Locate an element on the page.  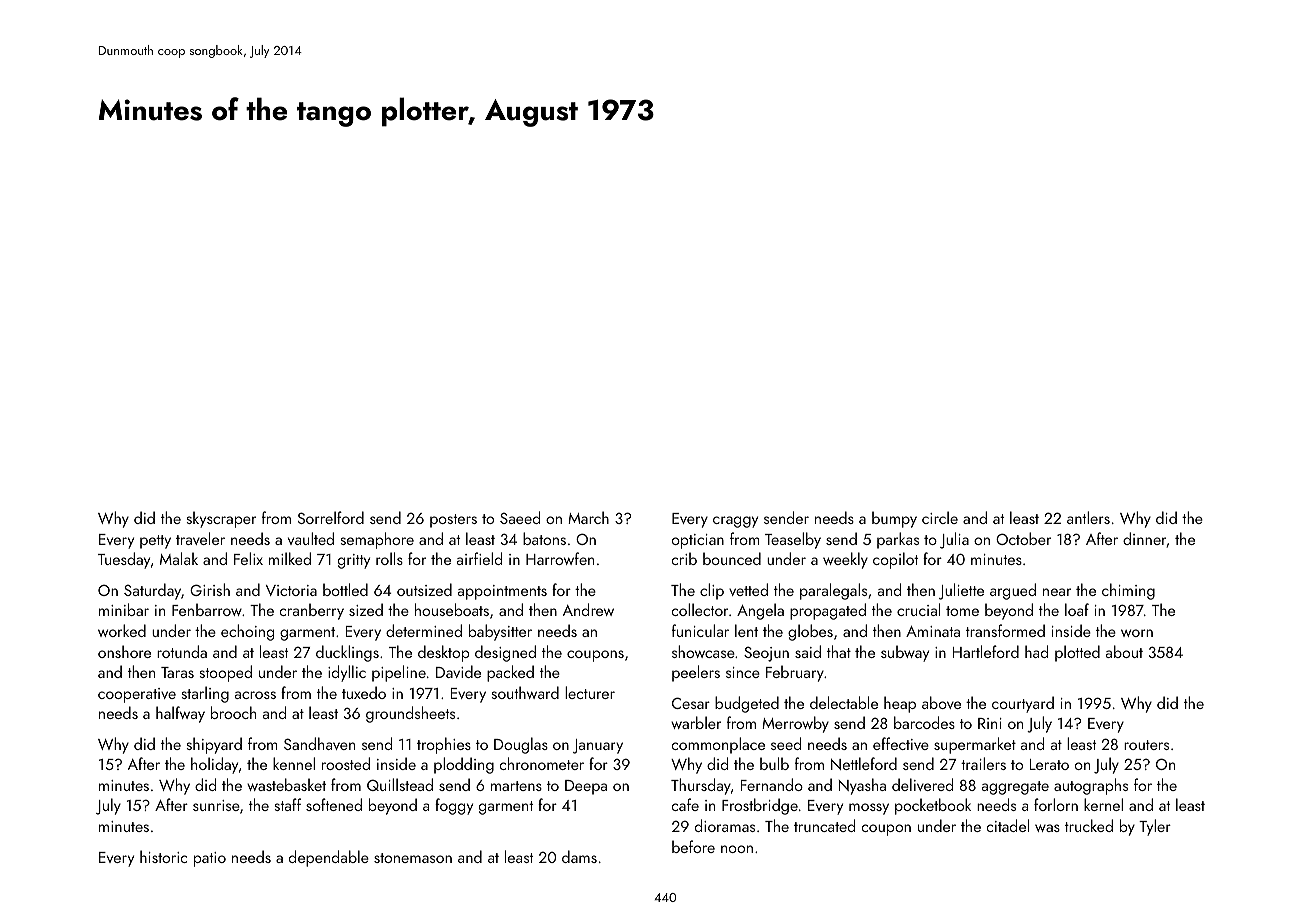
dams is located at coordinates (579, 856).
